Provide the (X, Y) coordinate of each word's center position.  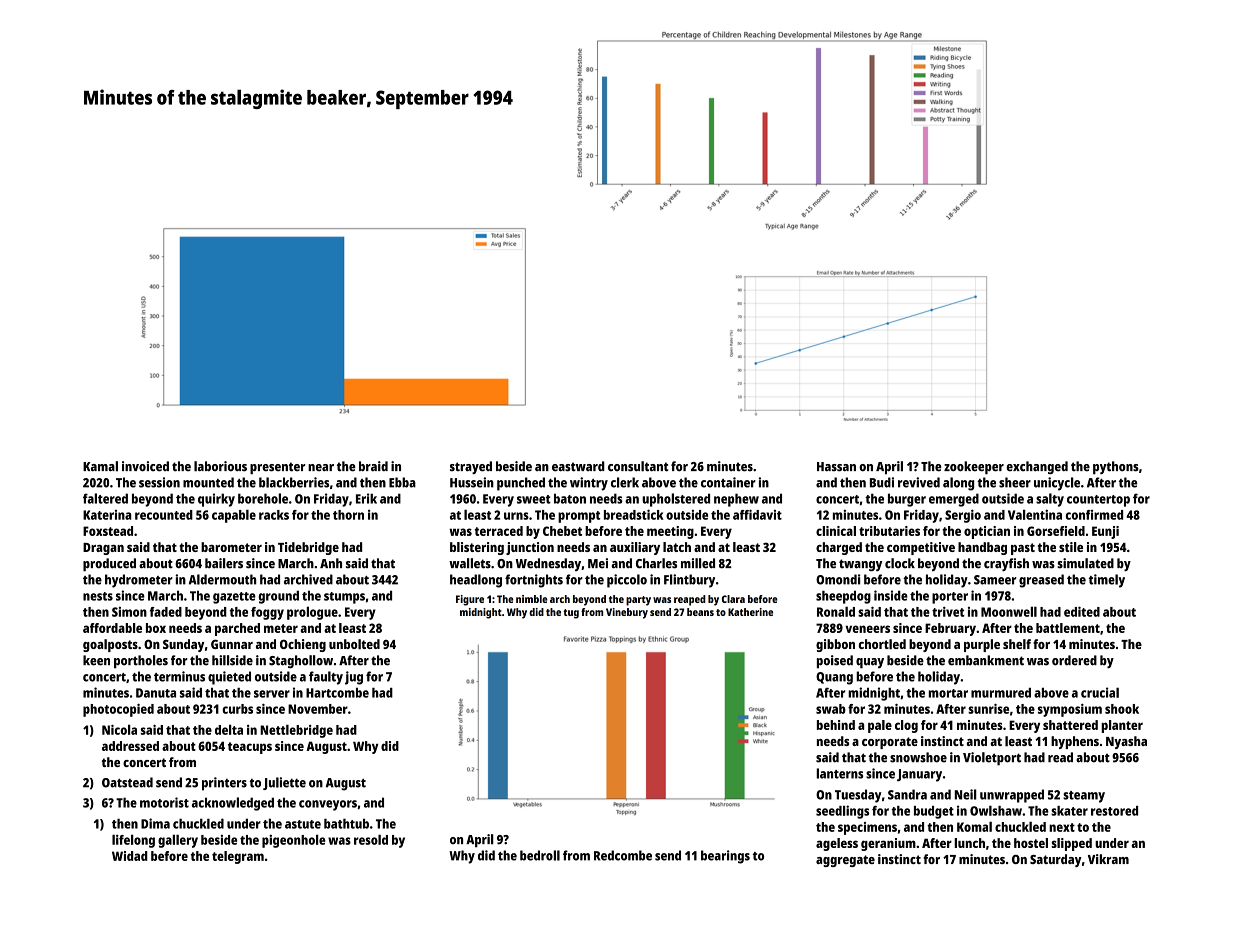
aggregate (845, 861)
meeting (670, 532)
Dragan (103, 549)
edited (1082, 611)
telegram (238, 857)
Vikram (1108, 859)
